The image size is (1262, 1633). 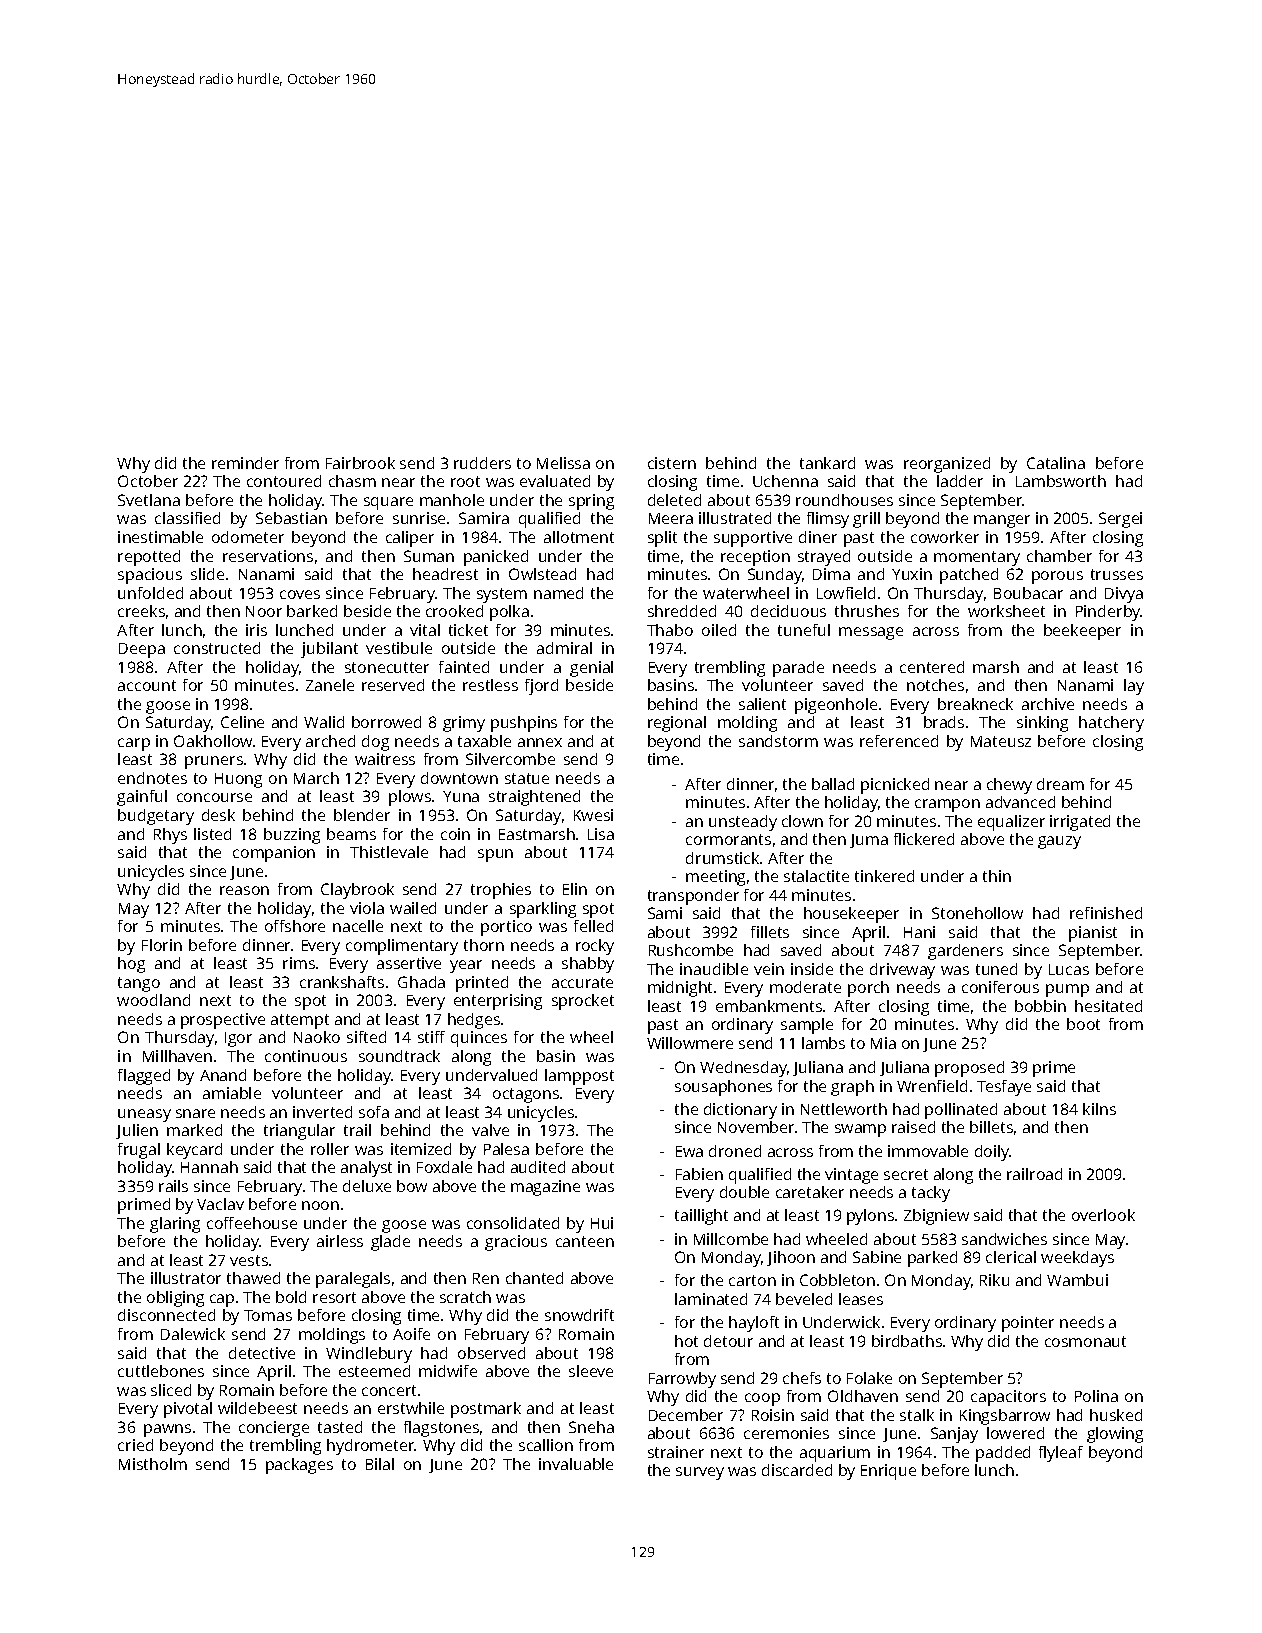 I want to click on sifted, so click(x=366, y=1037).
